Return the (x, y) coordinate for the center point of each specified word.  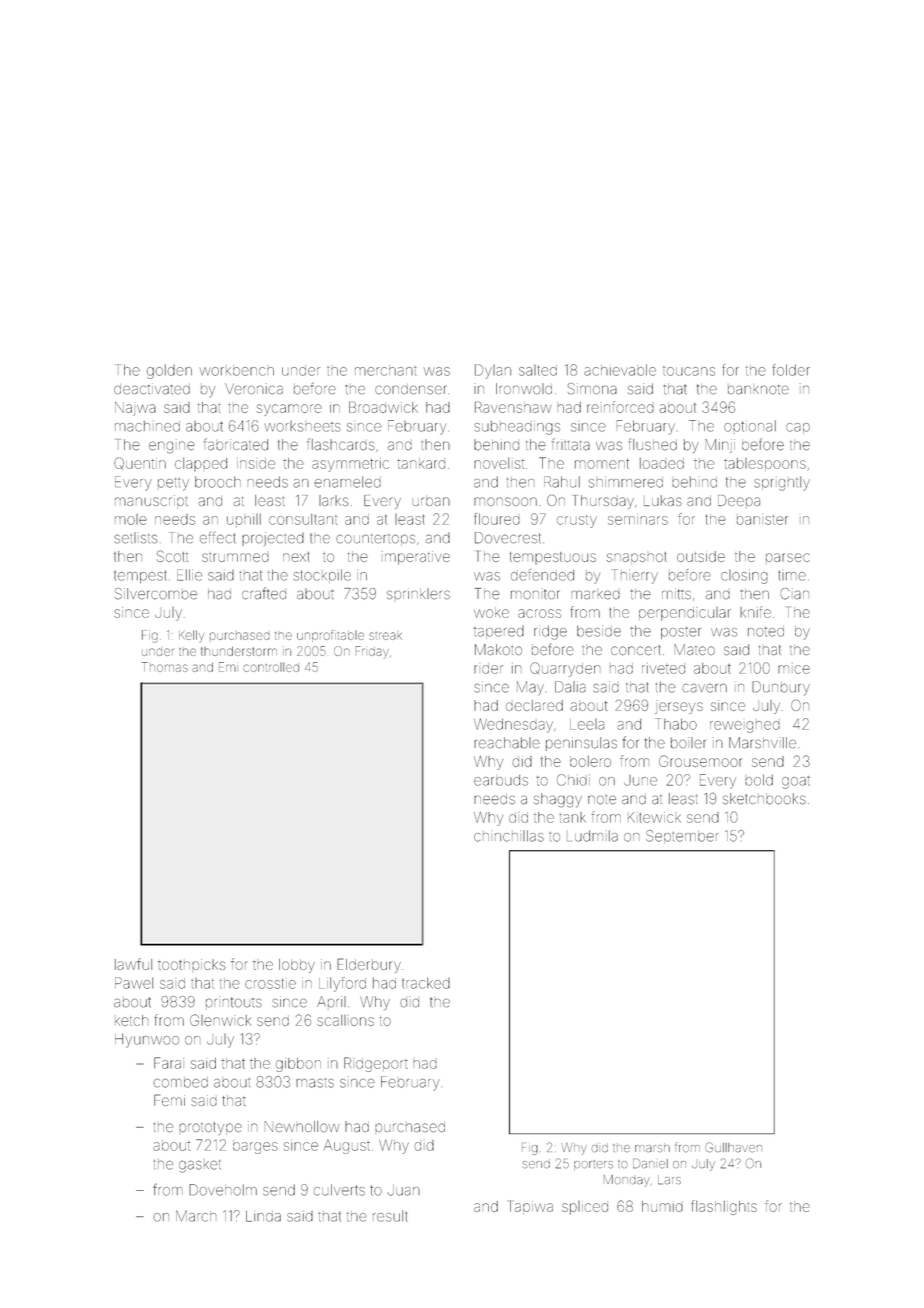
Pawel (134, 983)
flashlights (724, 1207)
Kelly (191, 636)
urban (431, 501)
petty (173, 484)
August (347, 1147)
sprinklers (418, 594)
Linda (263, 1216)
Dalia (570, 687)
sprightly (782, 483)
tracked (426, 983)
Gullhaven (733, 1147)
